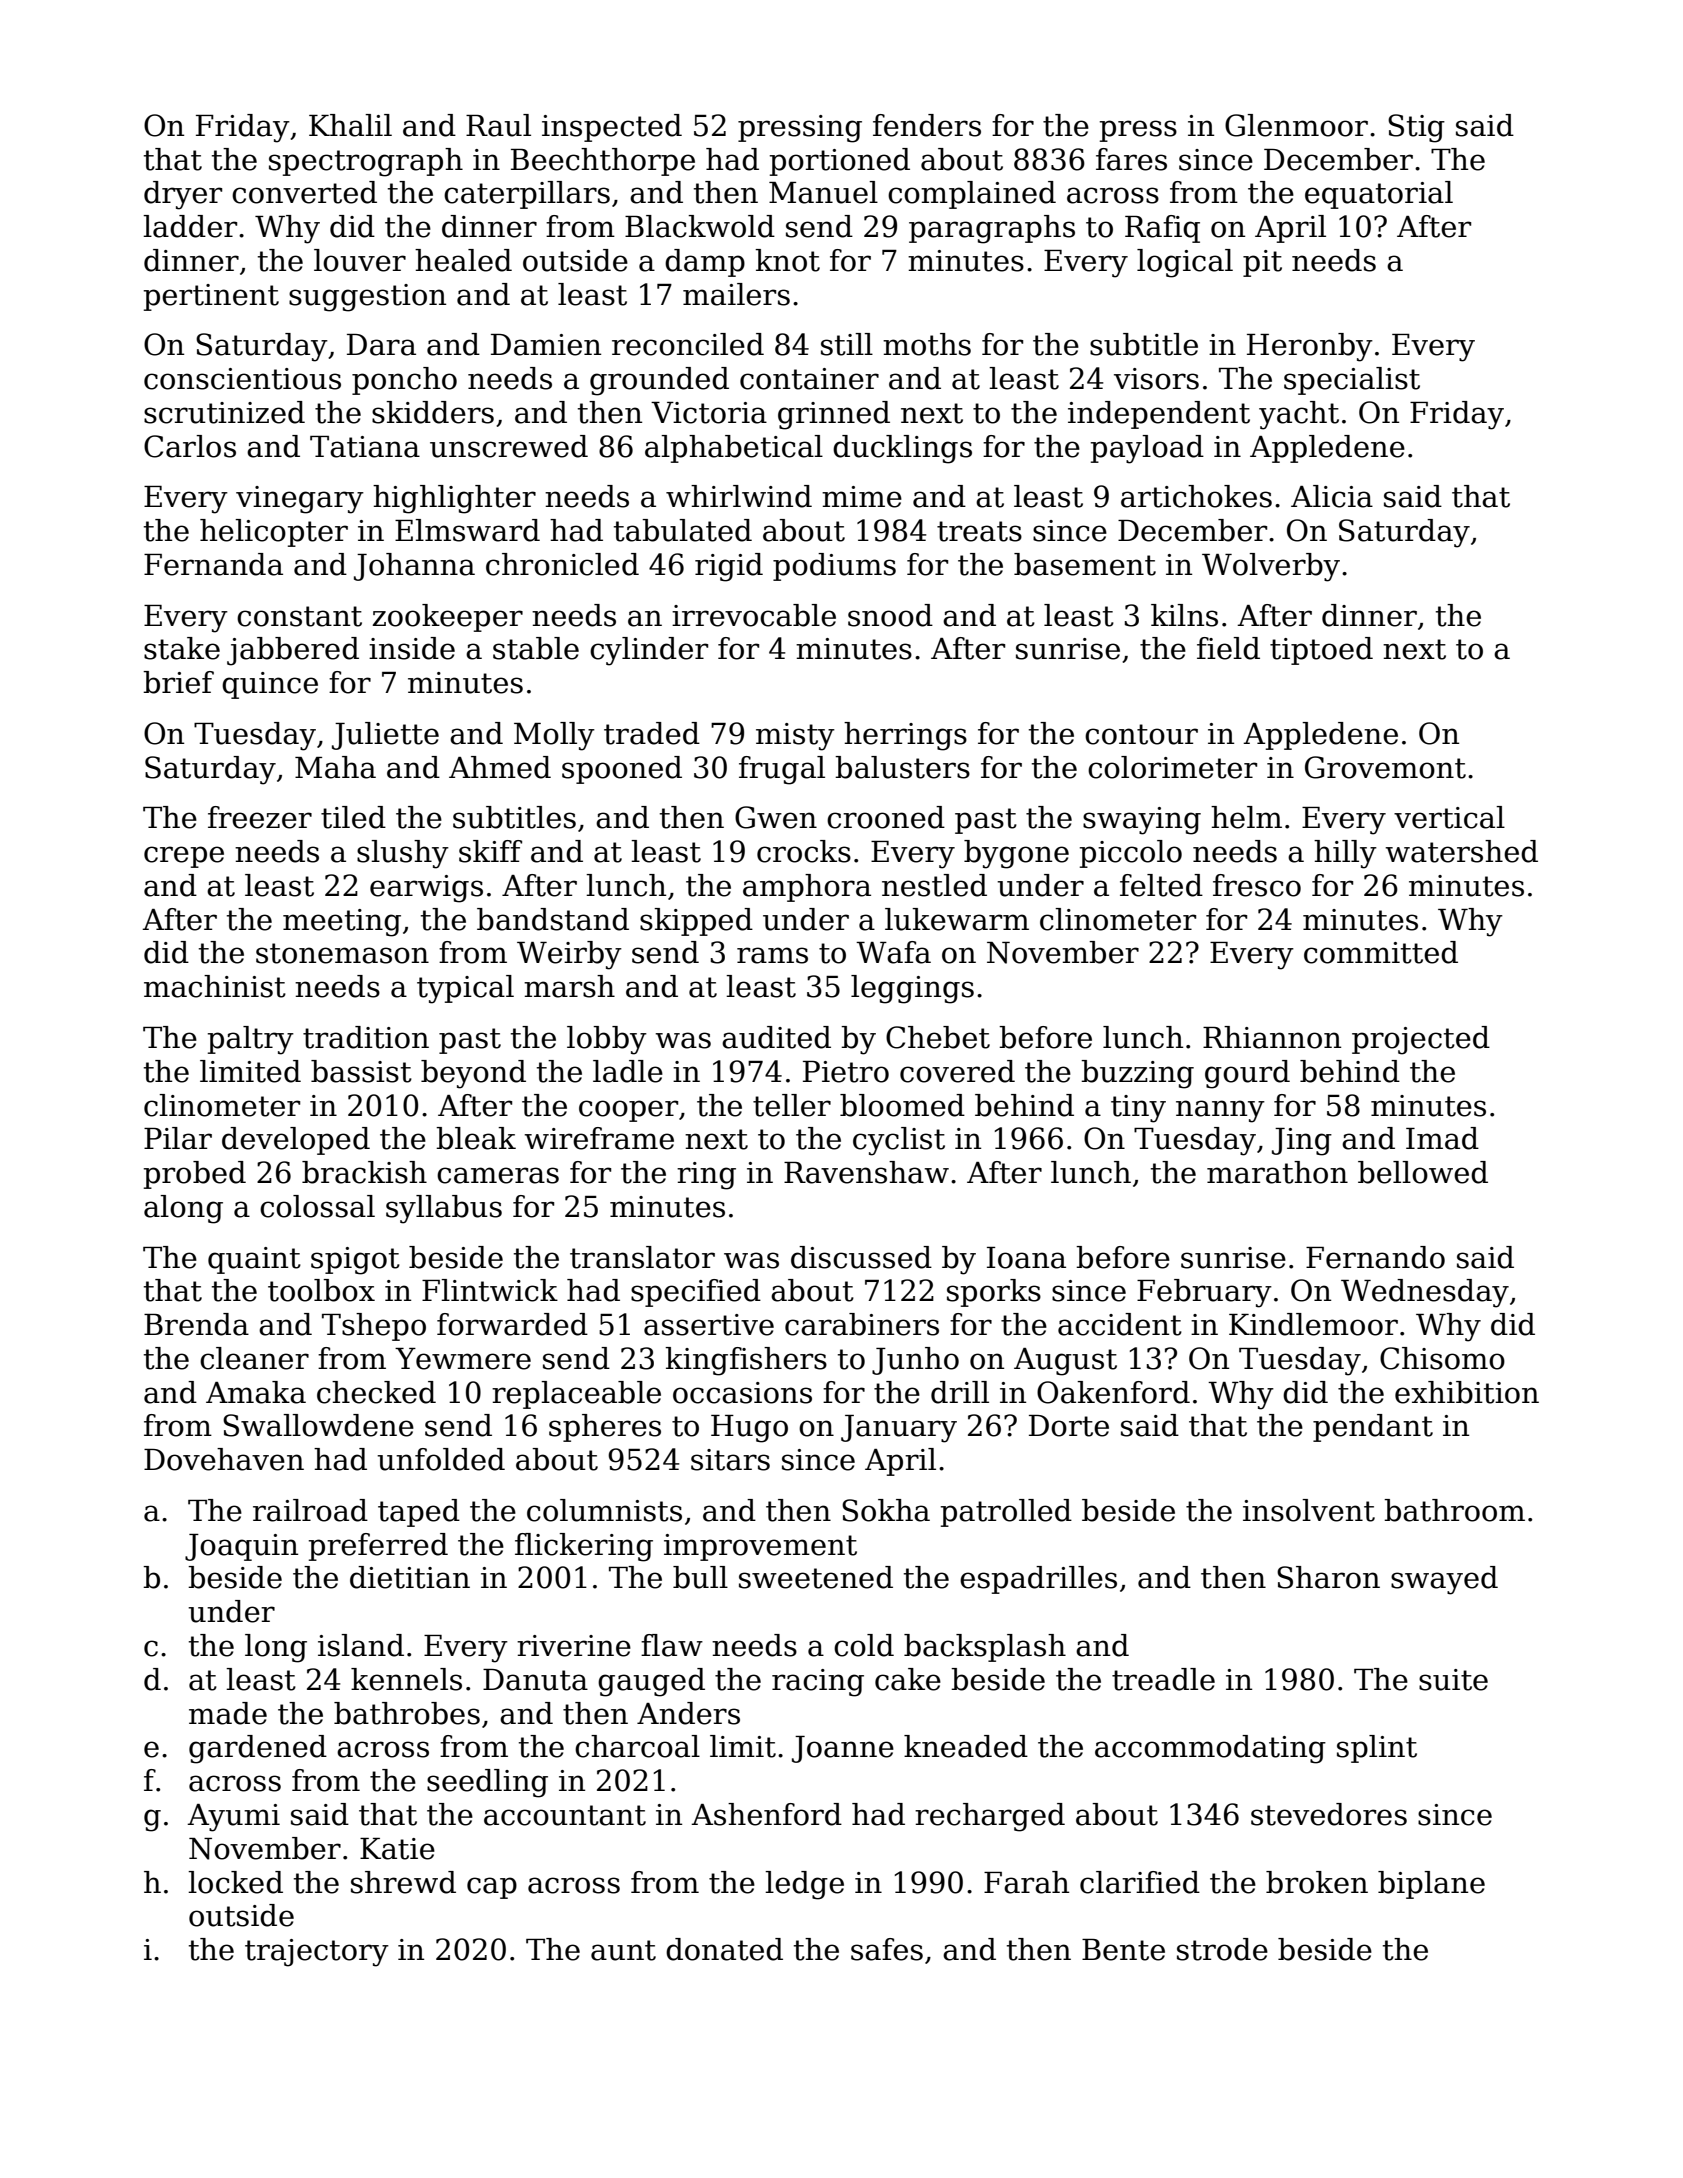 The image size is (1683, 2178). I want to click on Bente, so click(1123, 1950).
